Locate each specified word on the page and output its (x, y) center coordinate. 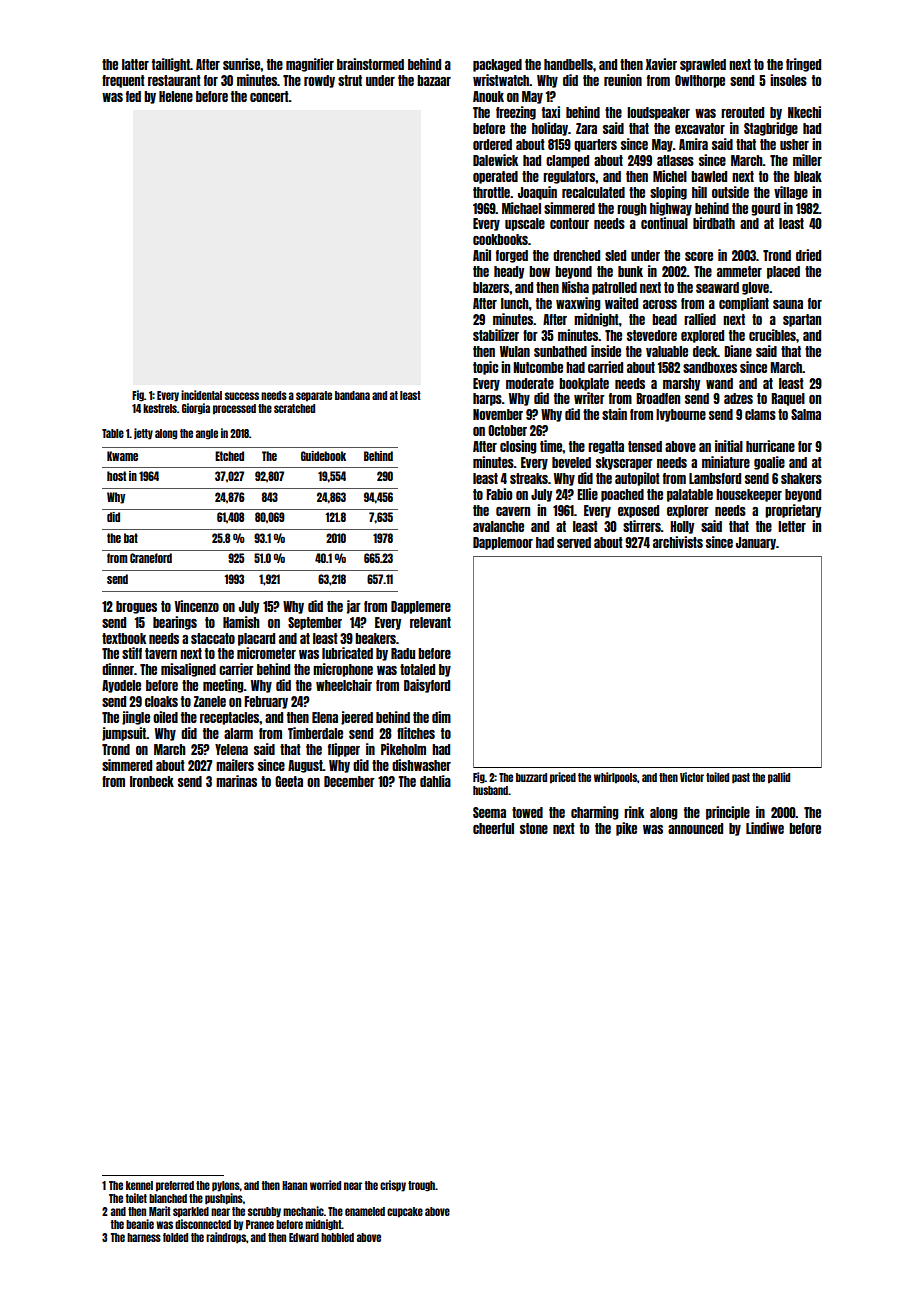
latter (135, 64)
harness (144, 1237)
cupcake (405, 1212)
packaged (497, 65)
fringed (803, 65)
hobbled (337, 1237)
